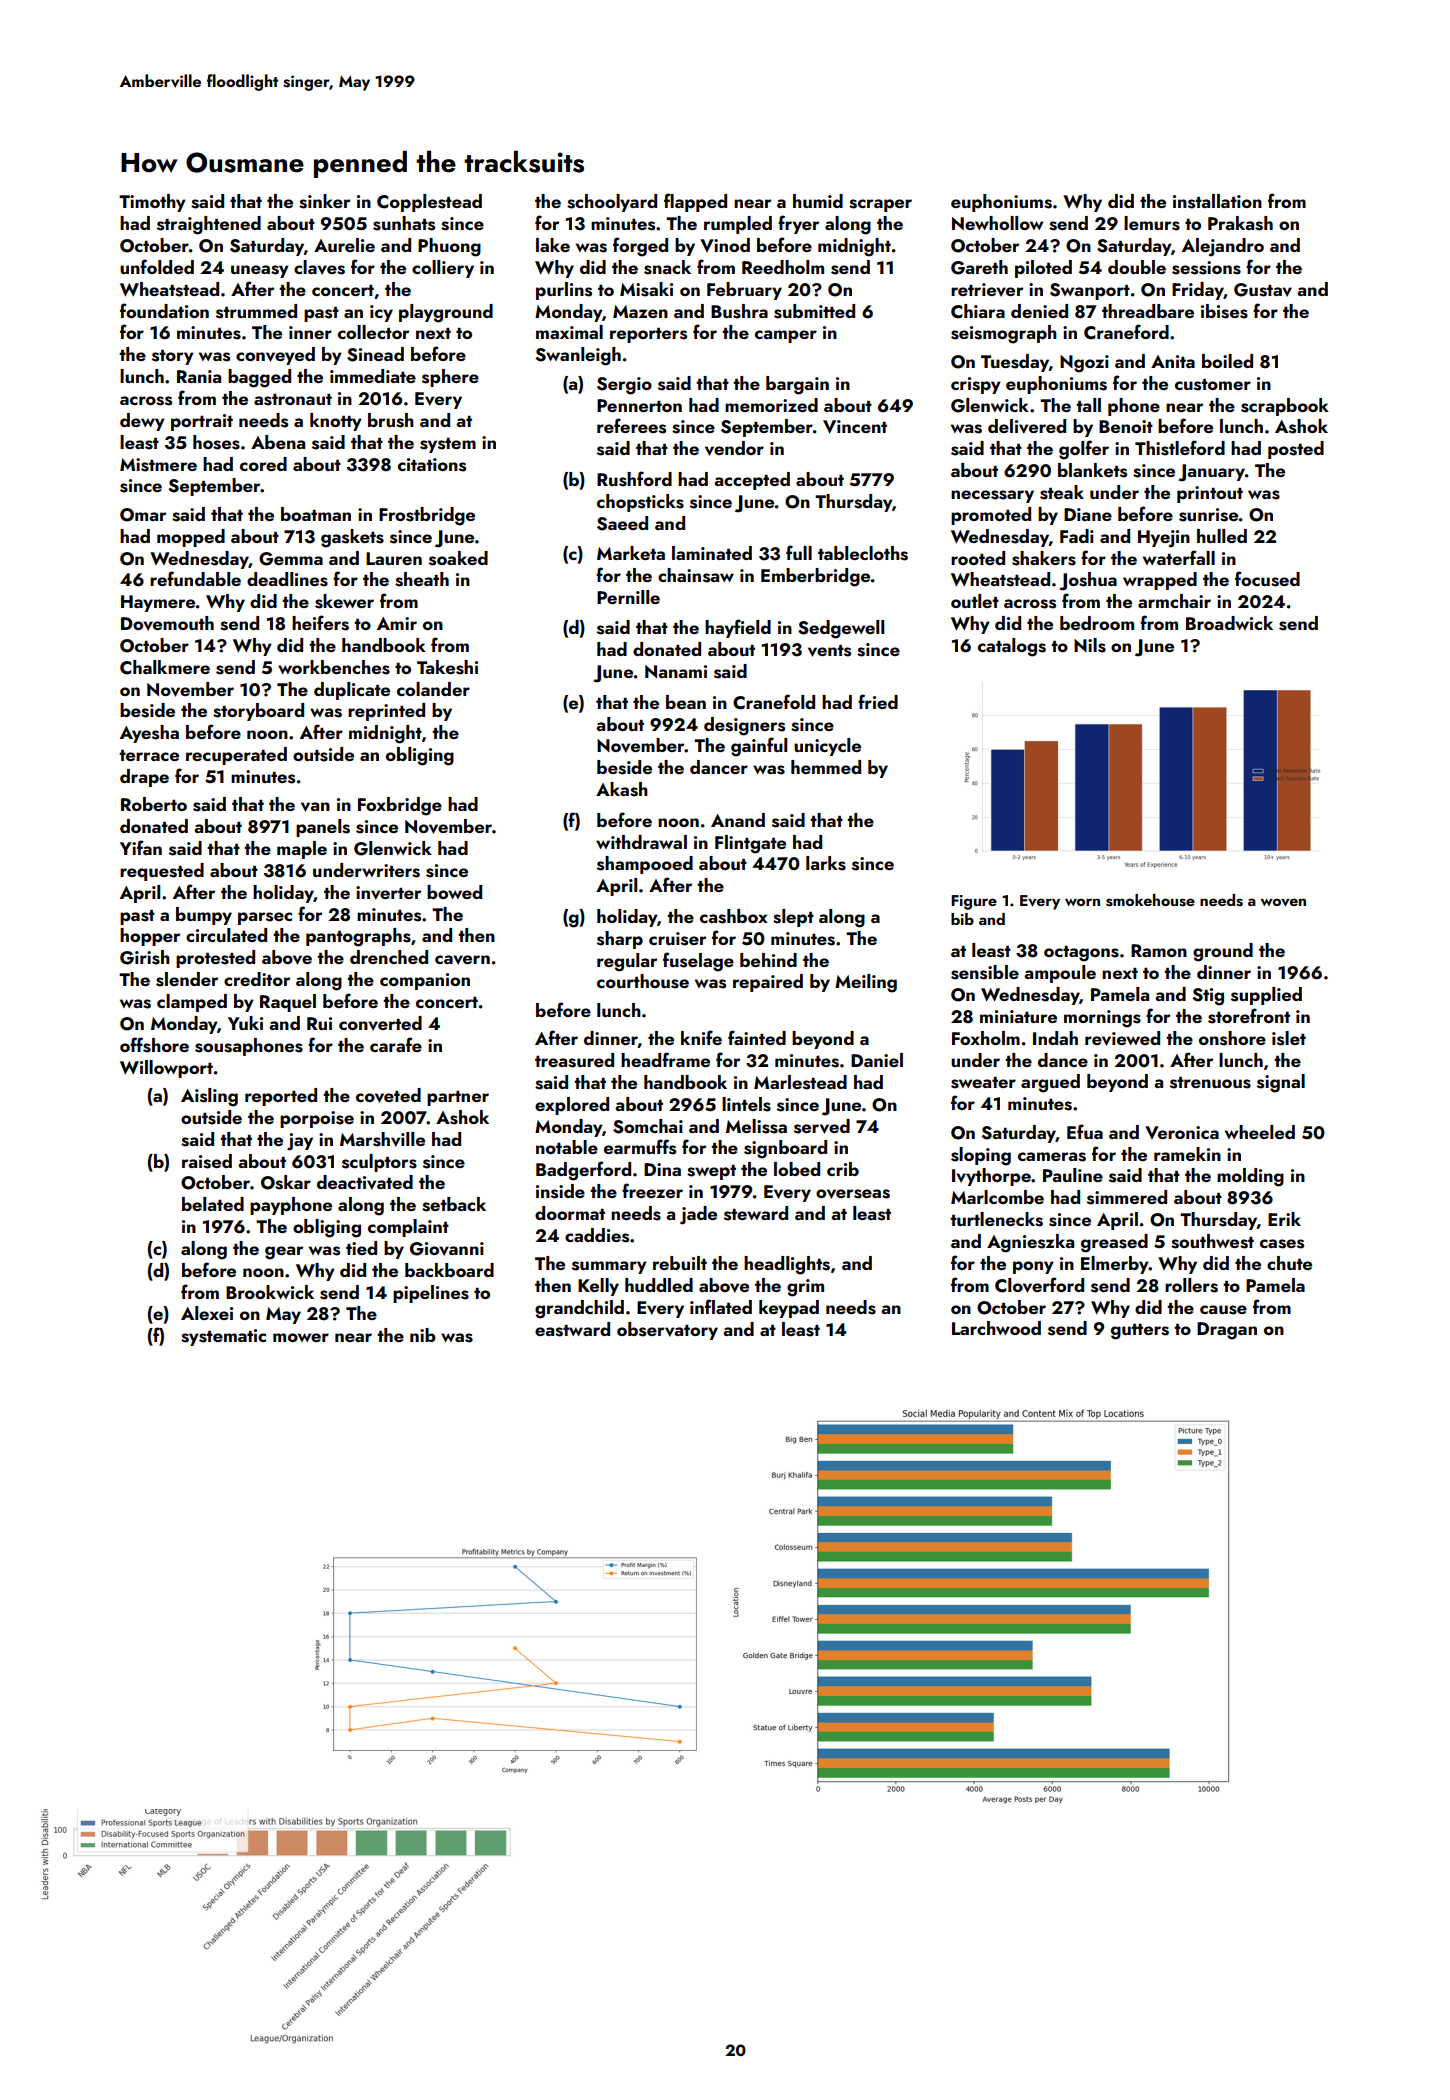  I want to click on workbenches, so click(334, 667).
